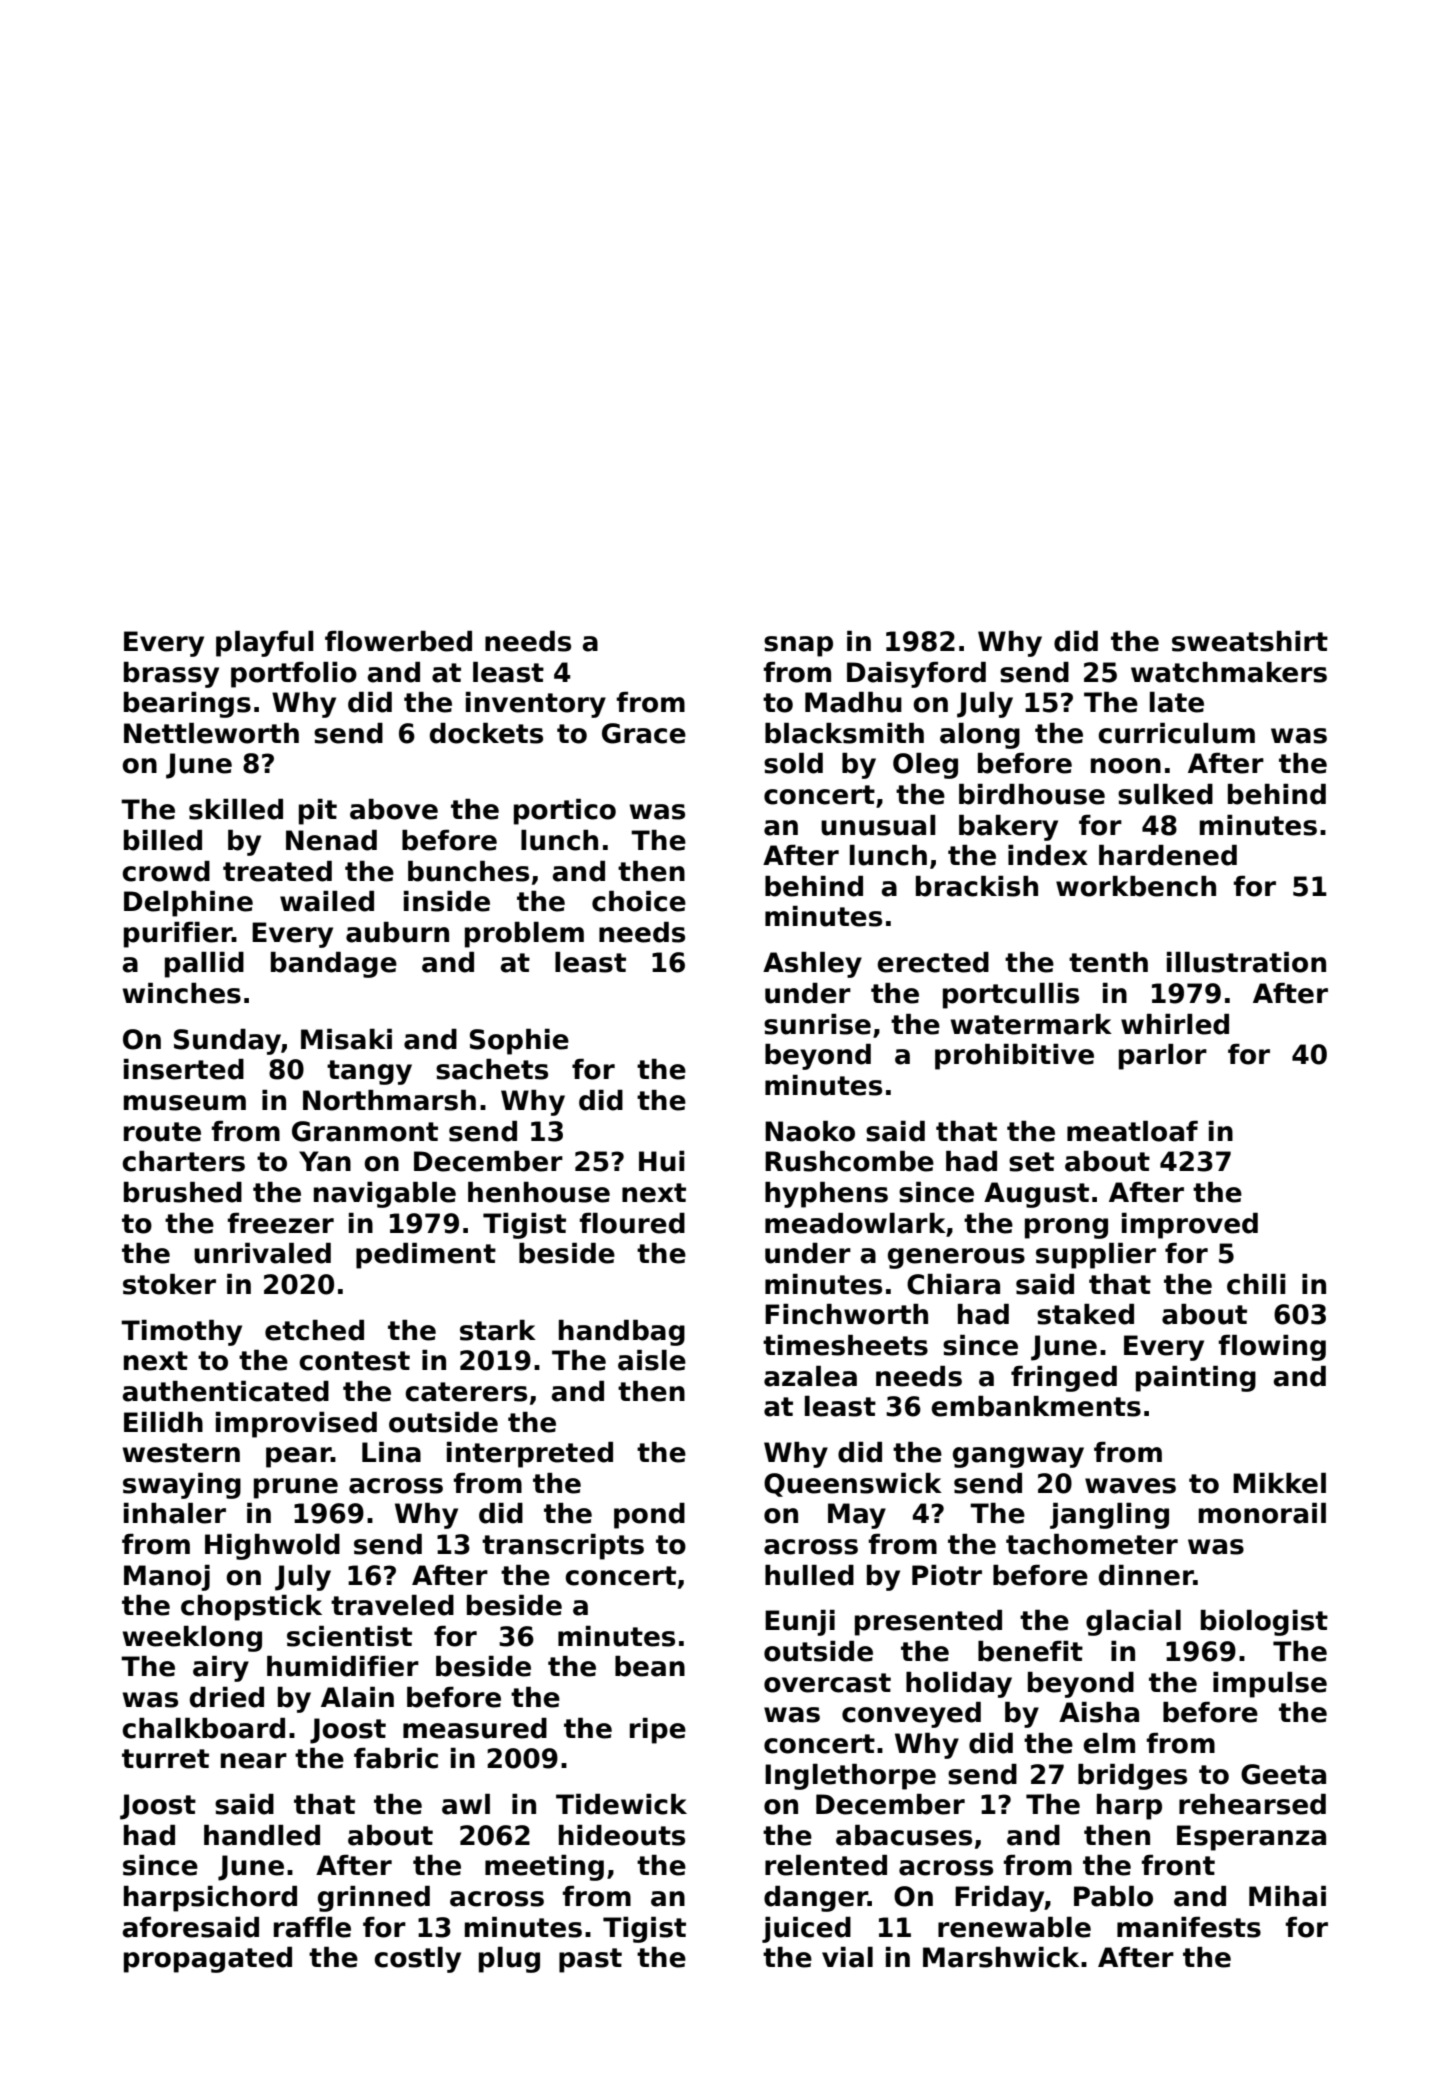  I want to click on hyphens, so click(826, 1195).
